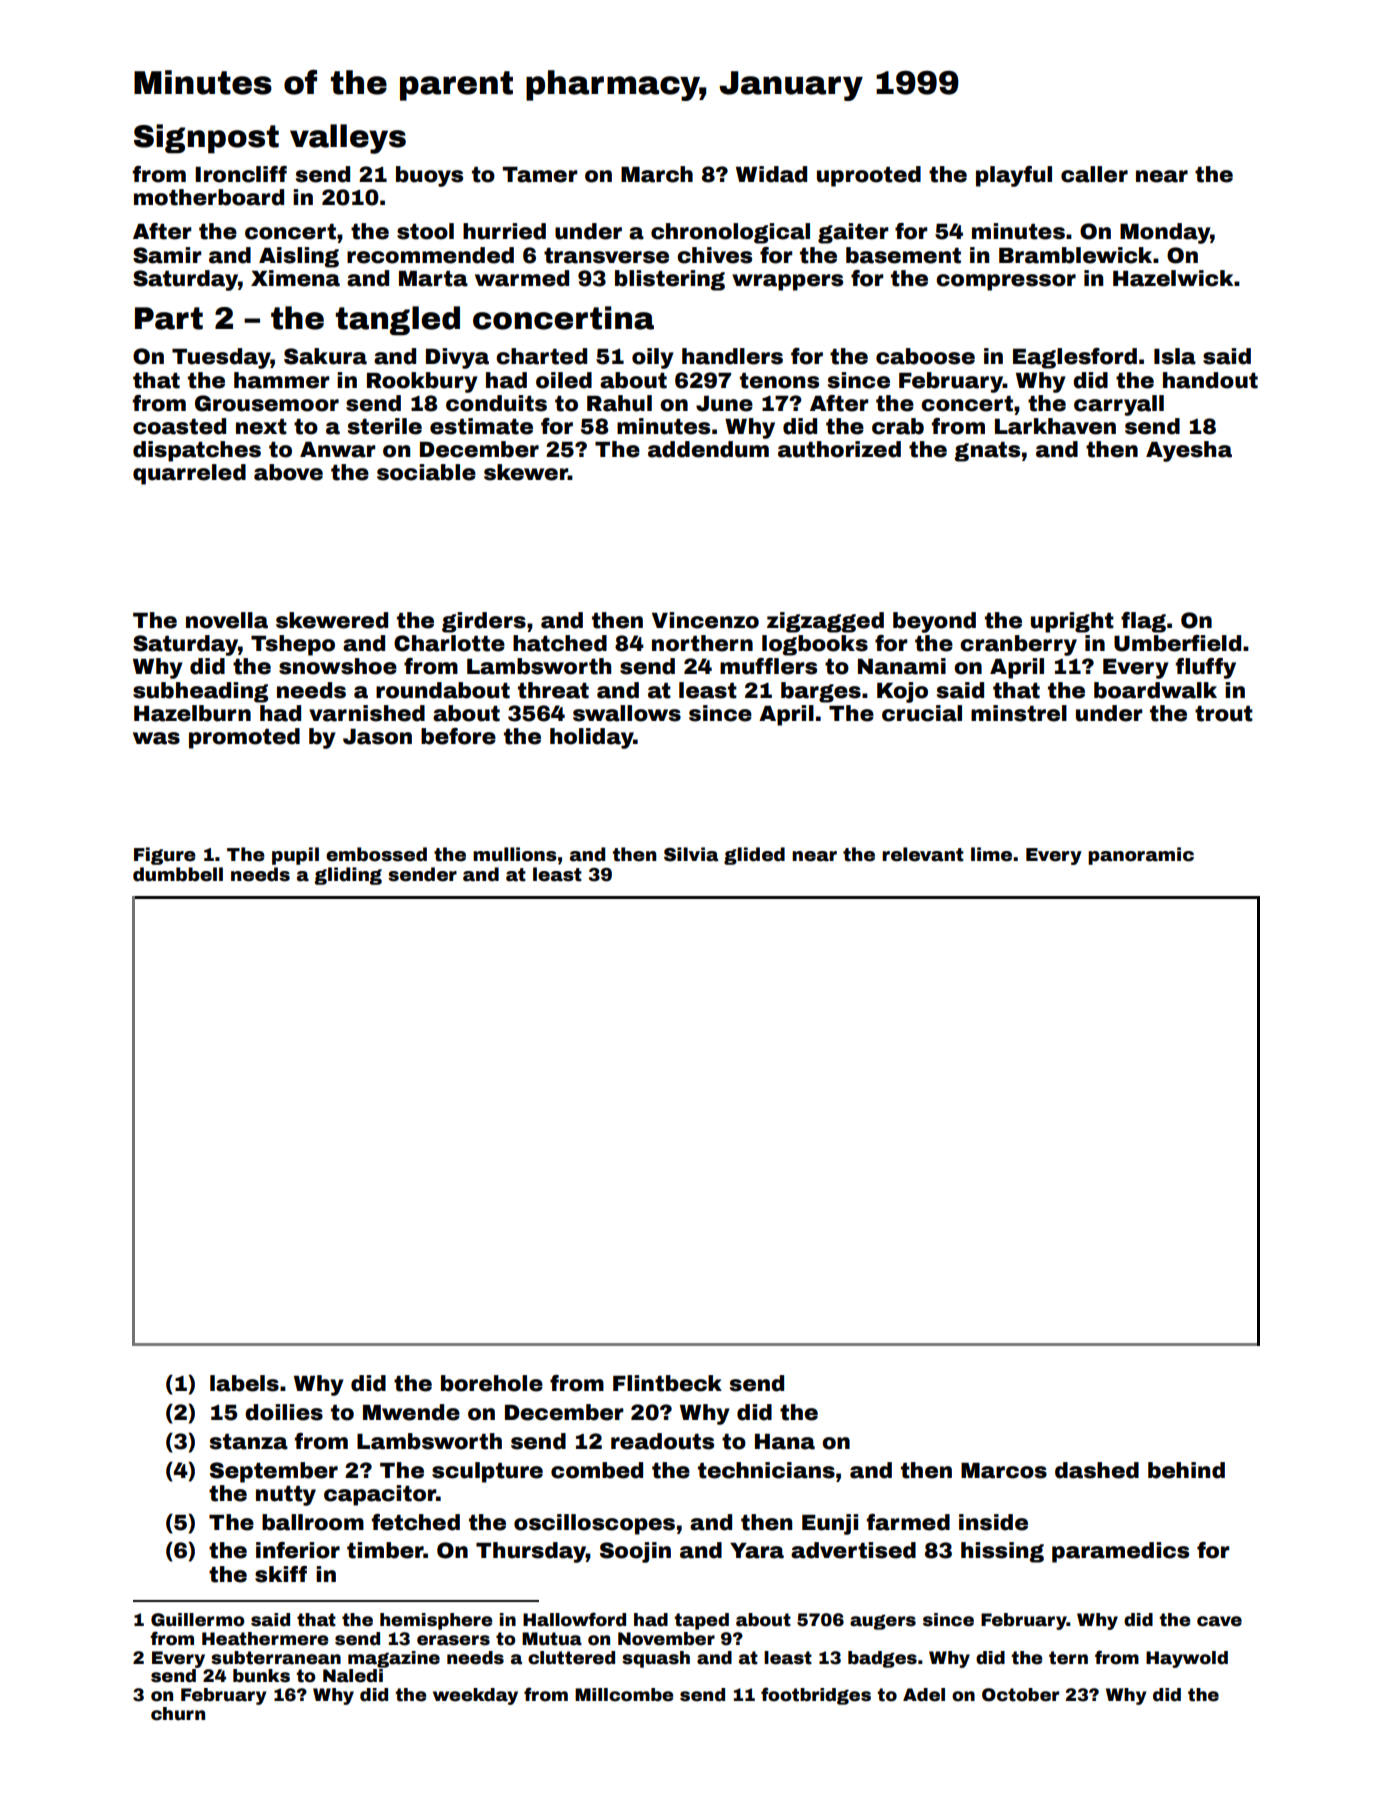 This document has height=1802, width=1392. Describe the element at coordinates (701, 1621) in the document. I see `taped` at that location.
